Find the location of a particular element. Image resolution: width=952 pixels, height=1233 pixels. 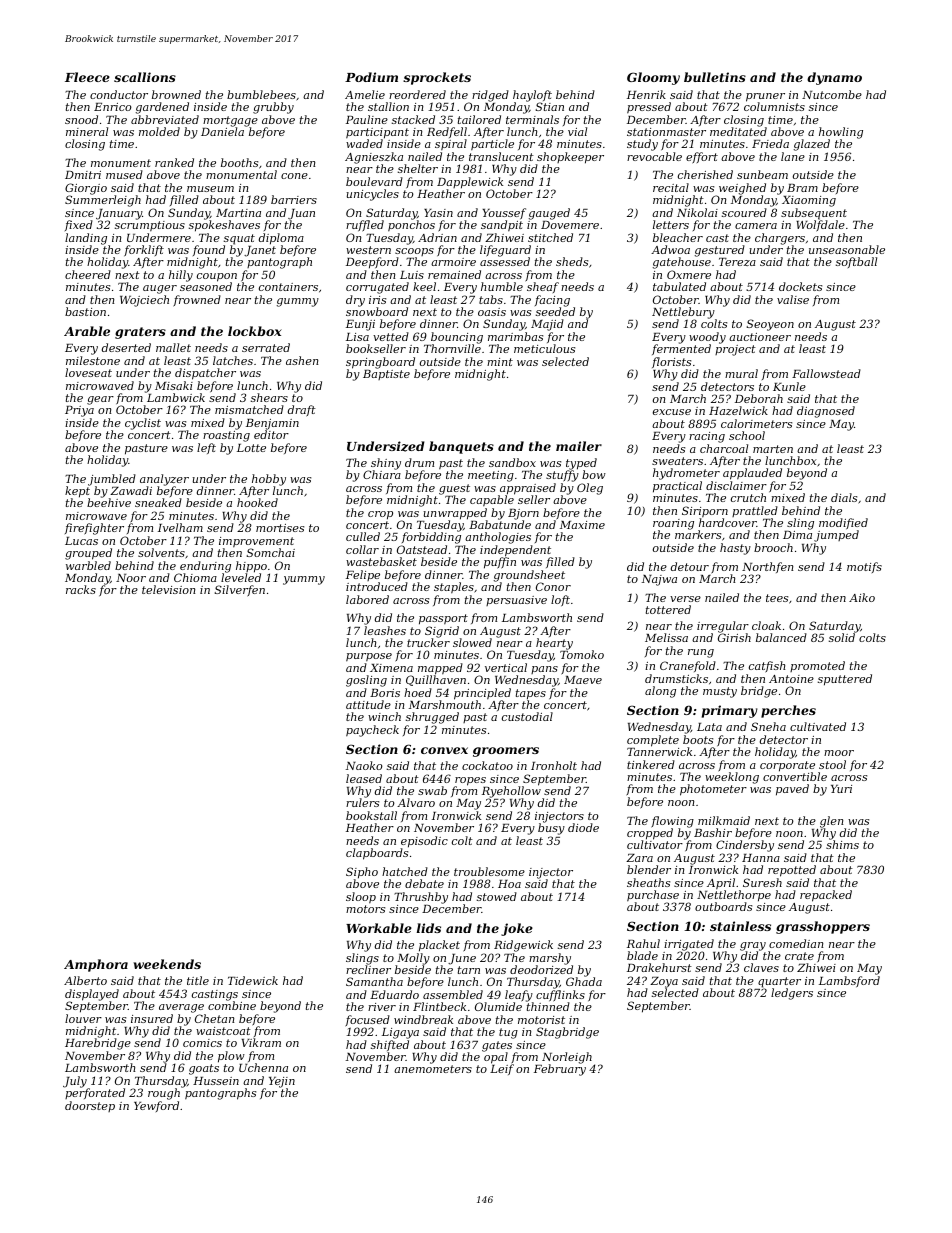

Yuri is located at coordinates (841, 789).
